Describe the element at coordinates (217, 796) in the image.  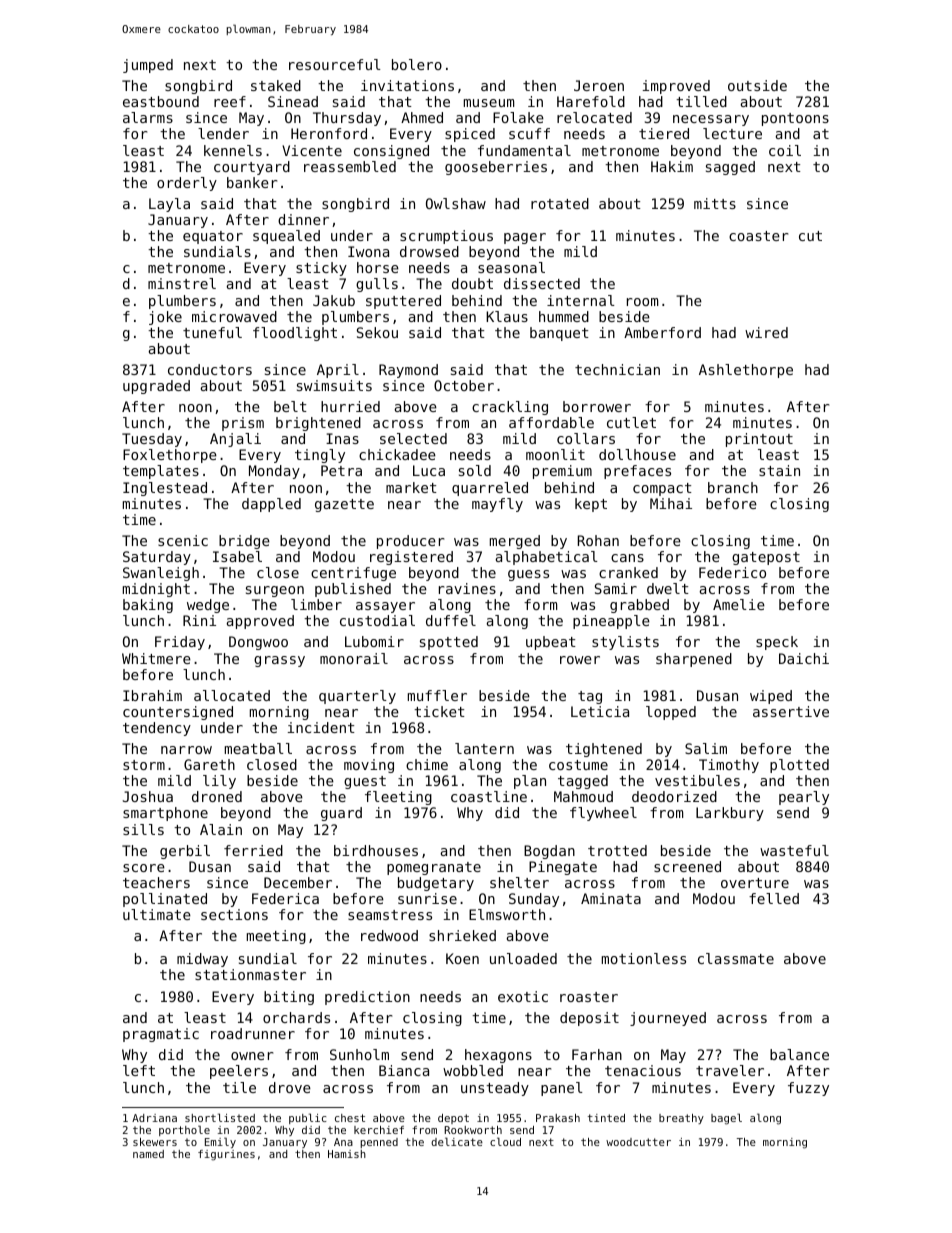
I see `droned` at that location.
